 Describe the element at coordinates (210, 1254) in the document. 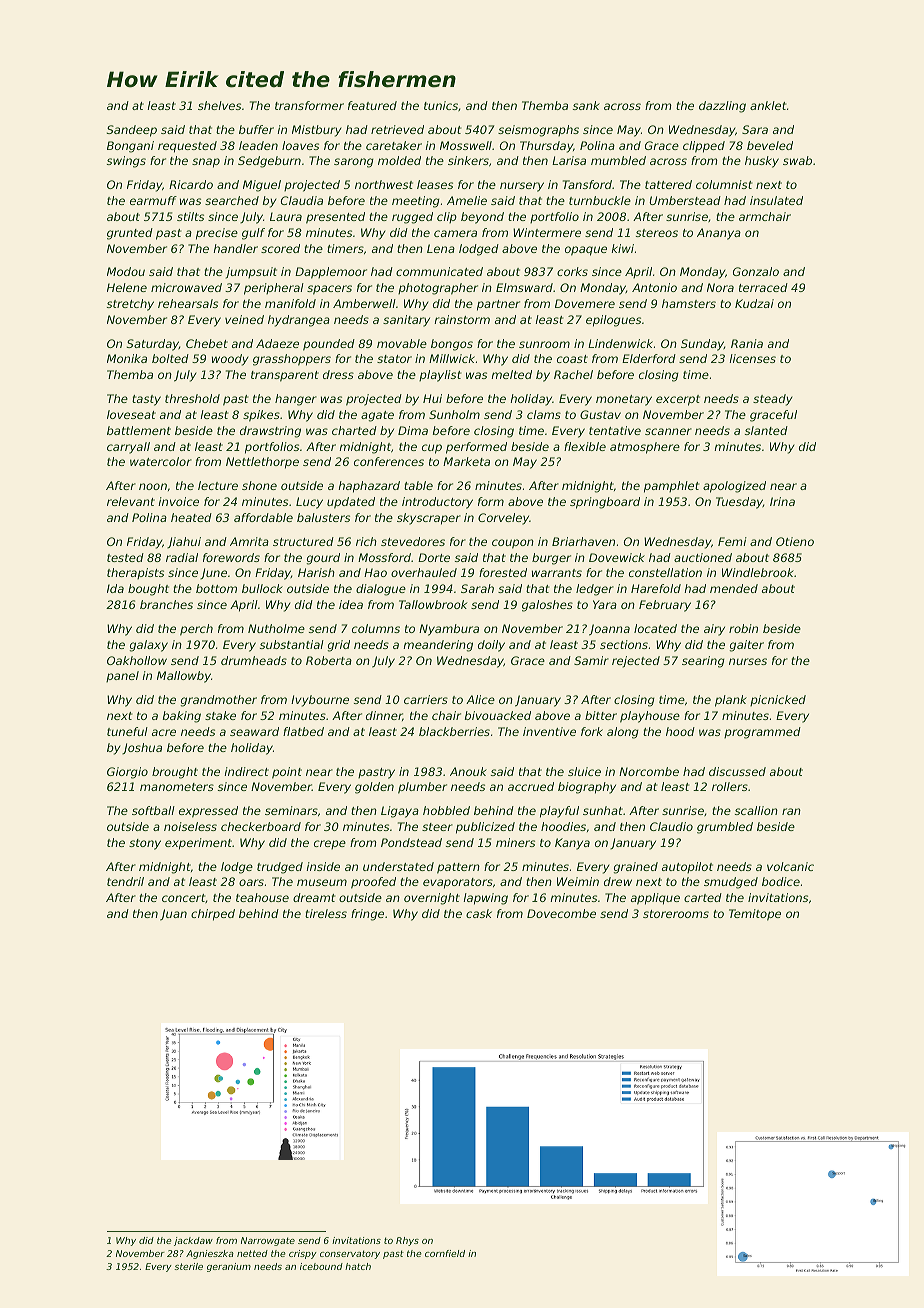

I see `Agnieszka` at that location.
